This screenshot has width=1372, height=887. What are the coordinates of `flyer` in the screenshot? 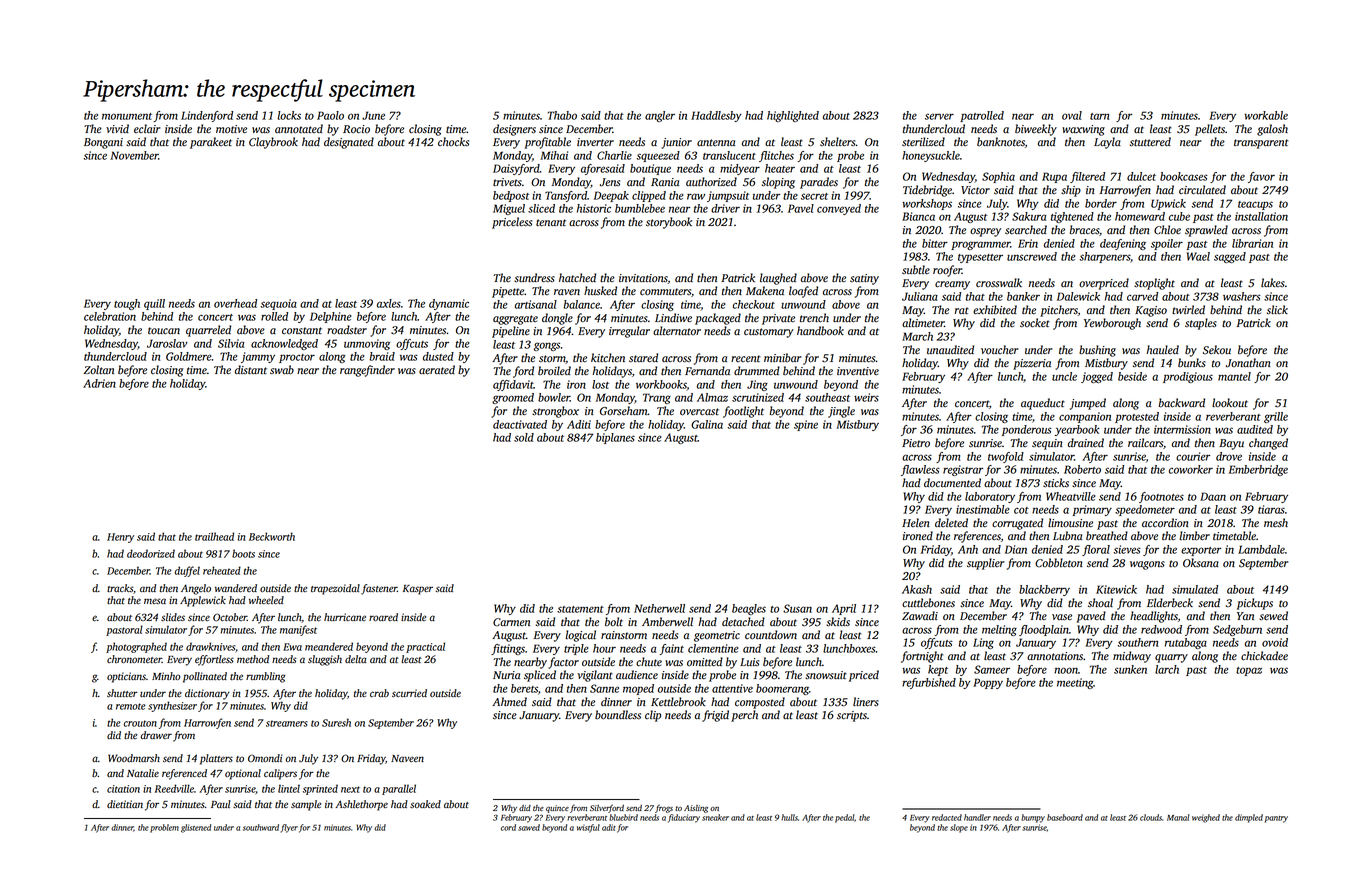 It's located at (289, 828).
